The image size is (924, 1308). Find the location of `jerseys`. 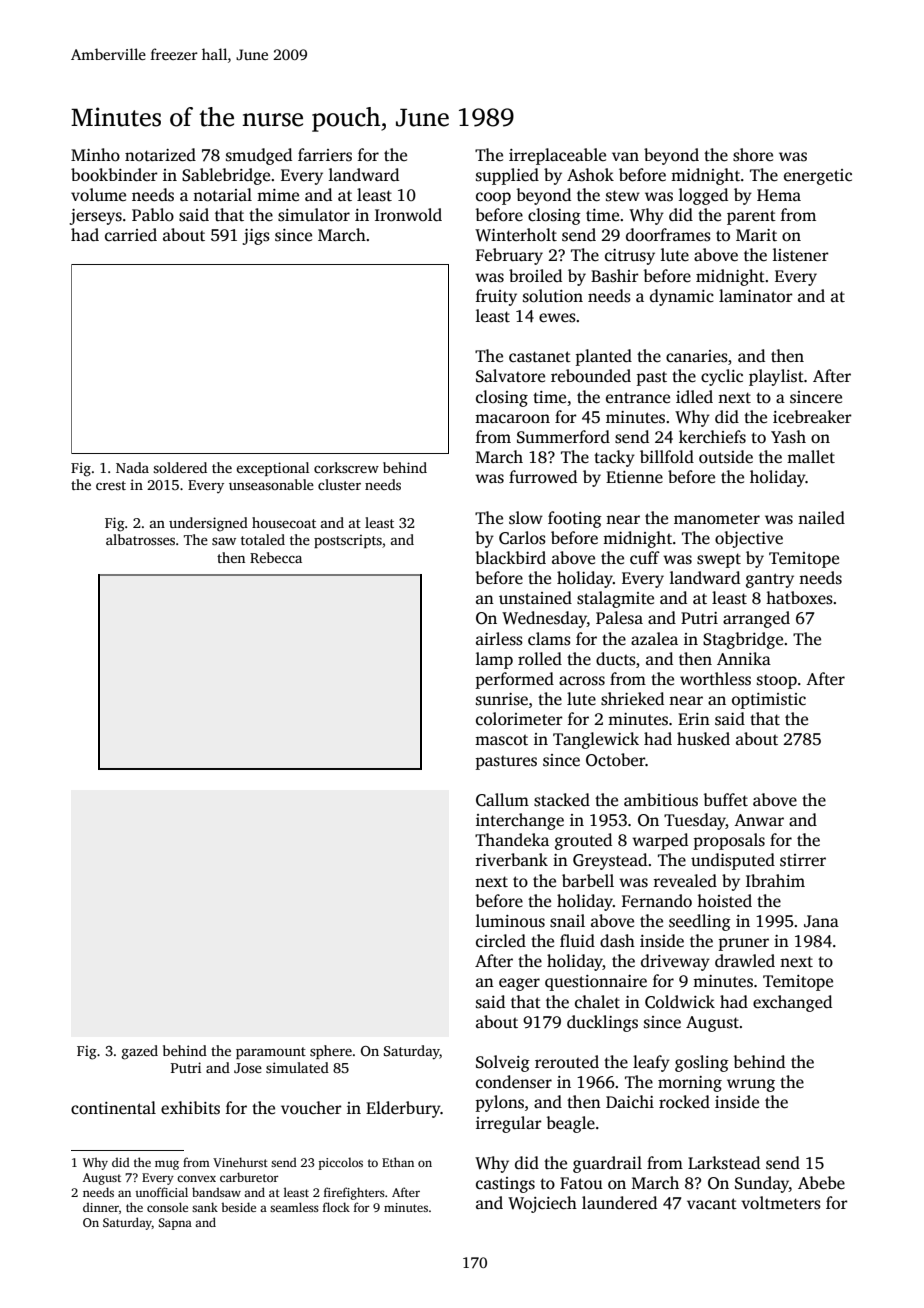

jerseys is located at coordinates (95, 217).
